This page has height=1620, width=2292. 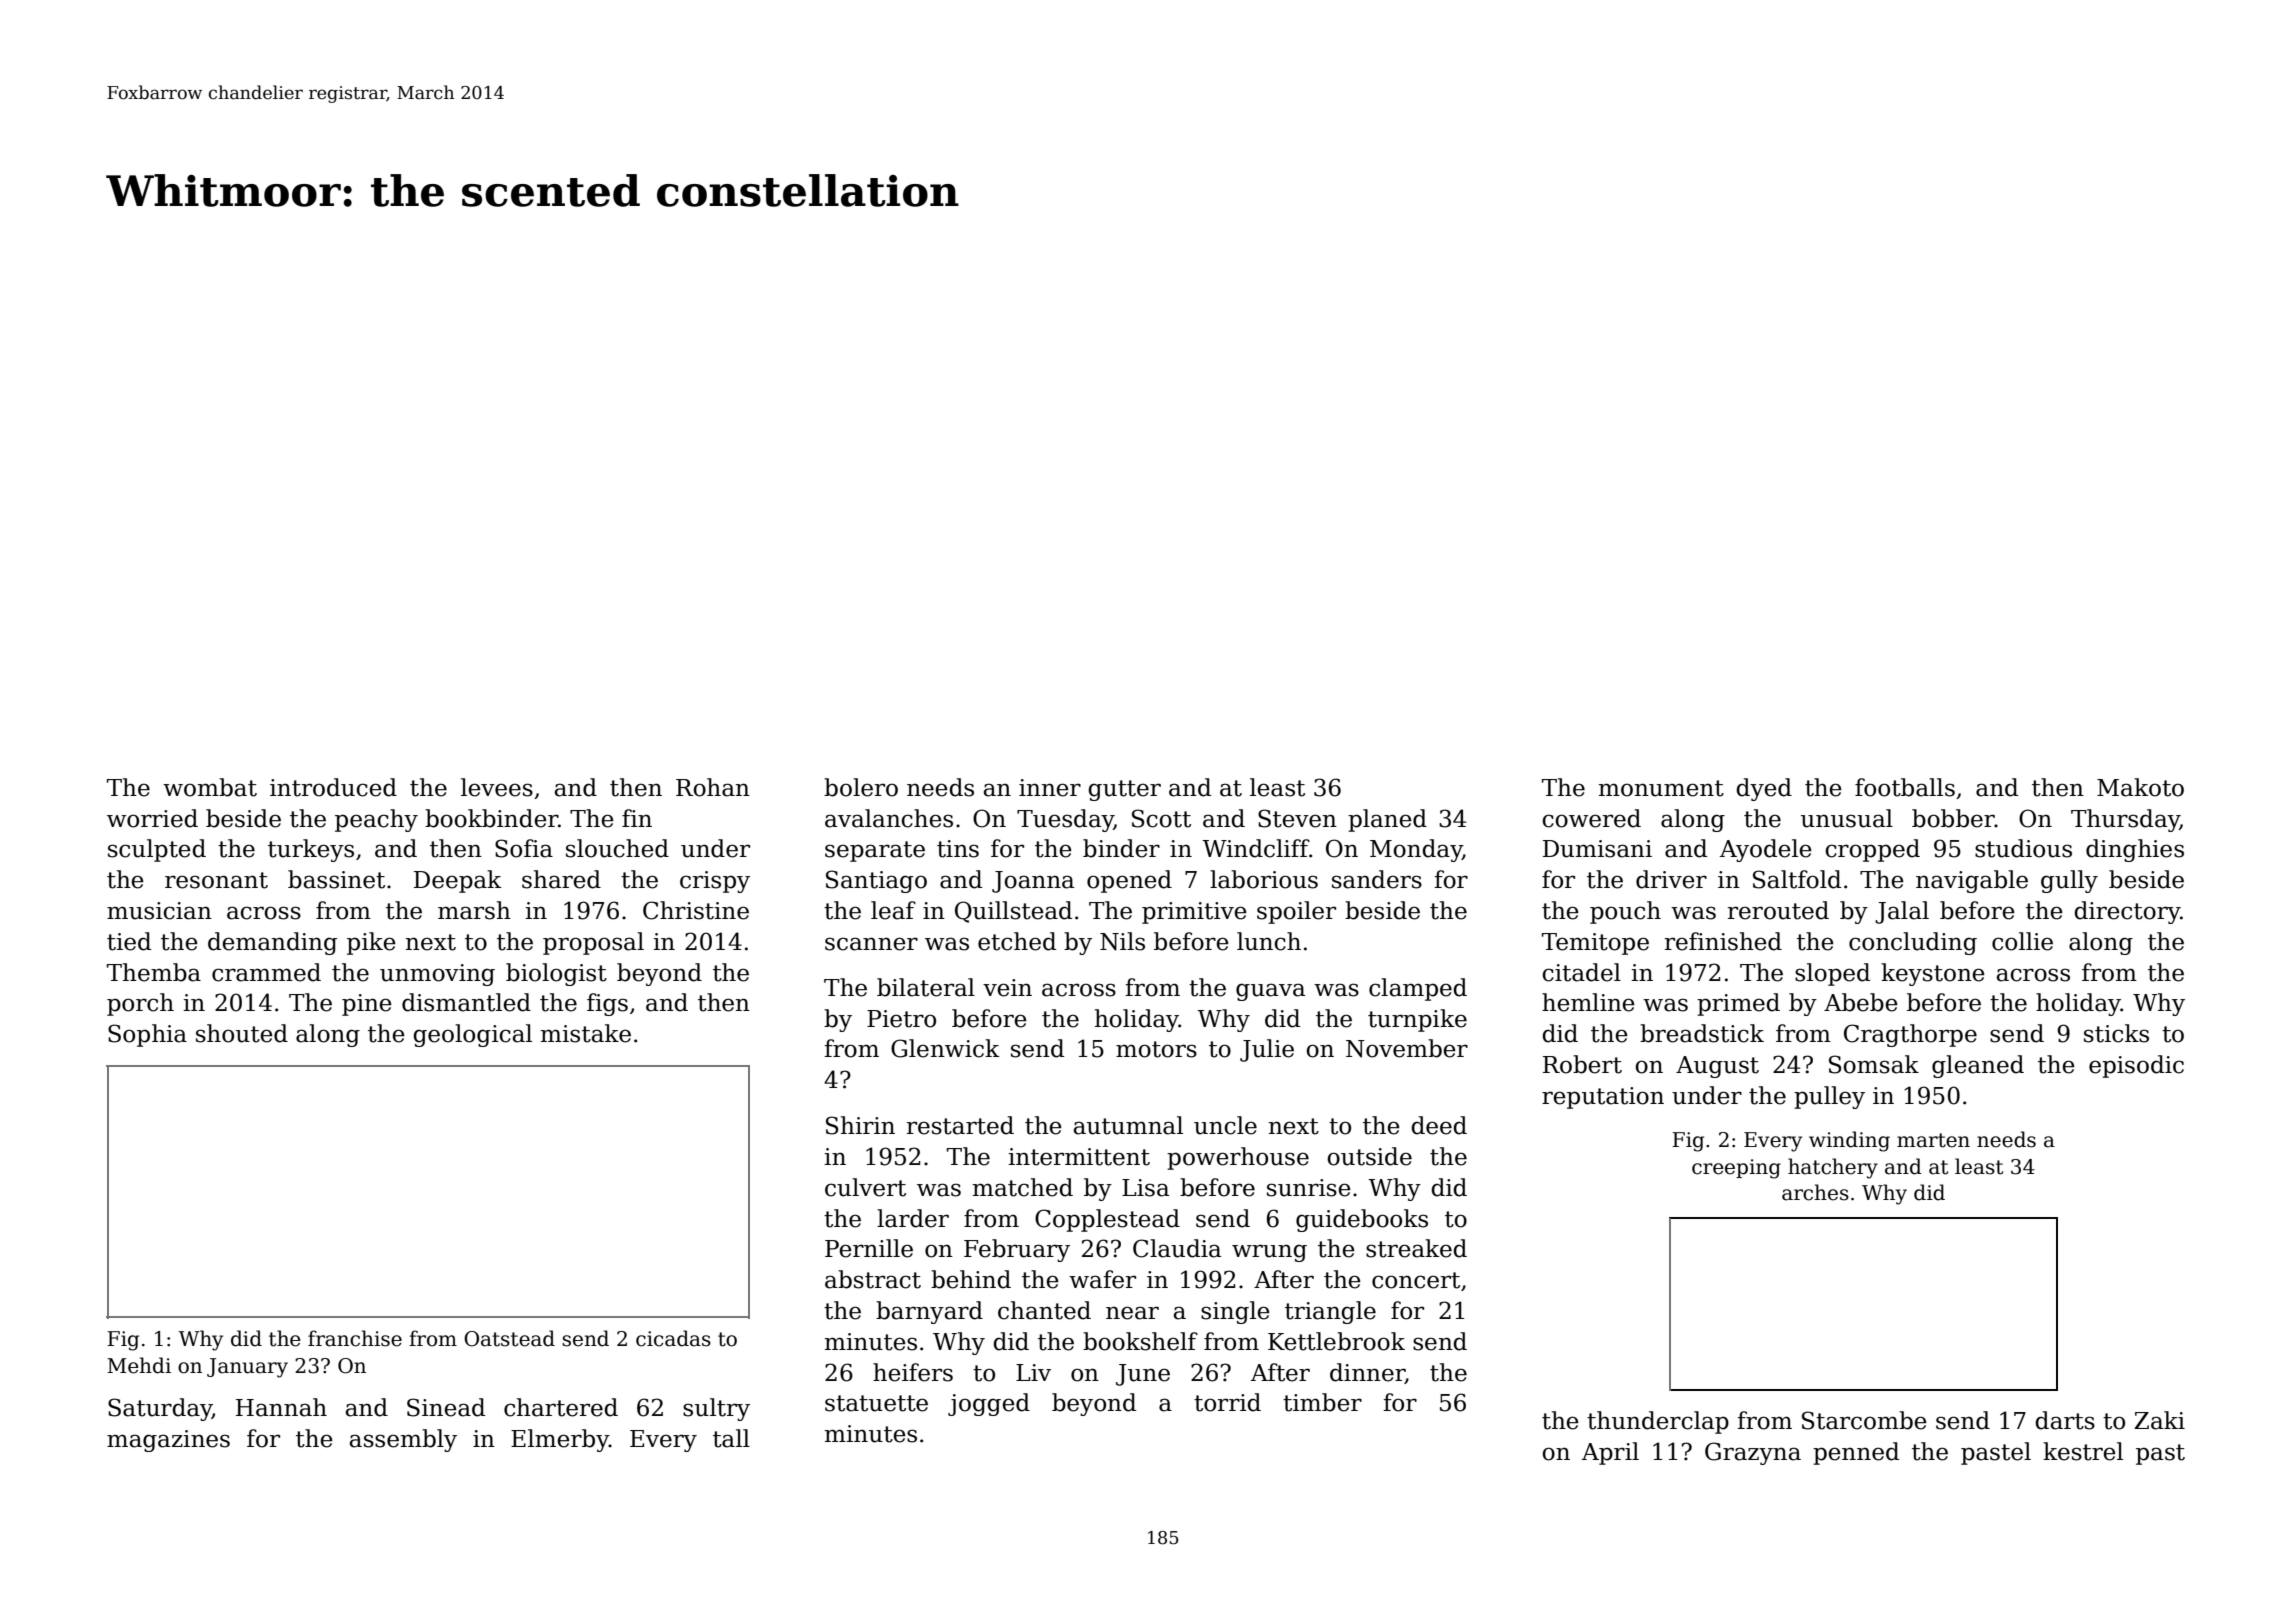 What do you see at coordinates (1849, 1141) in the page?
I see `winding` at bounding box center [1849, 1141].
